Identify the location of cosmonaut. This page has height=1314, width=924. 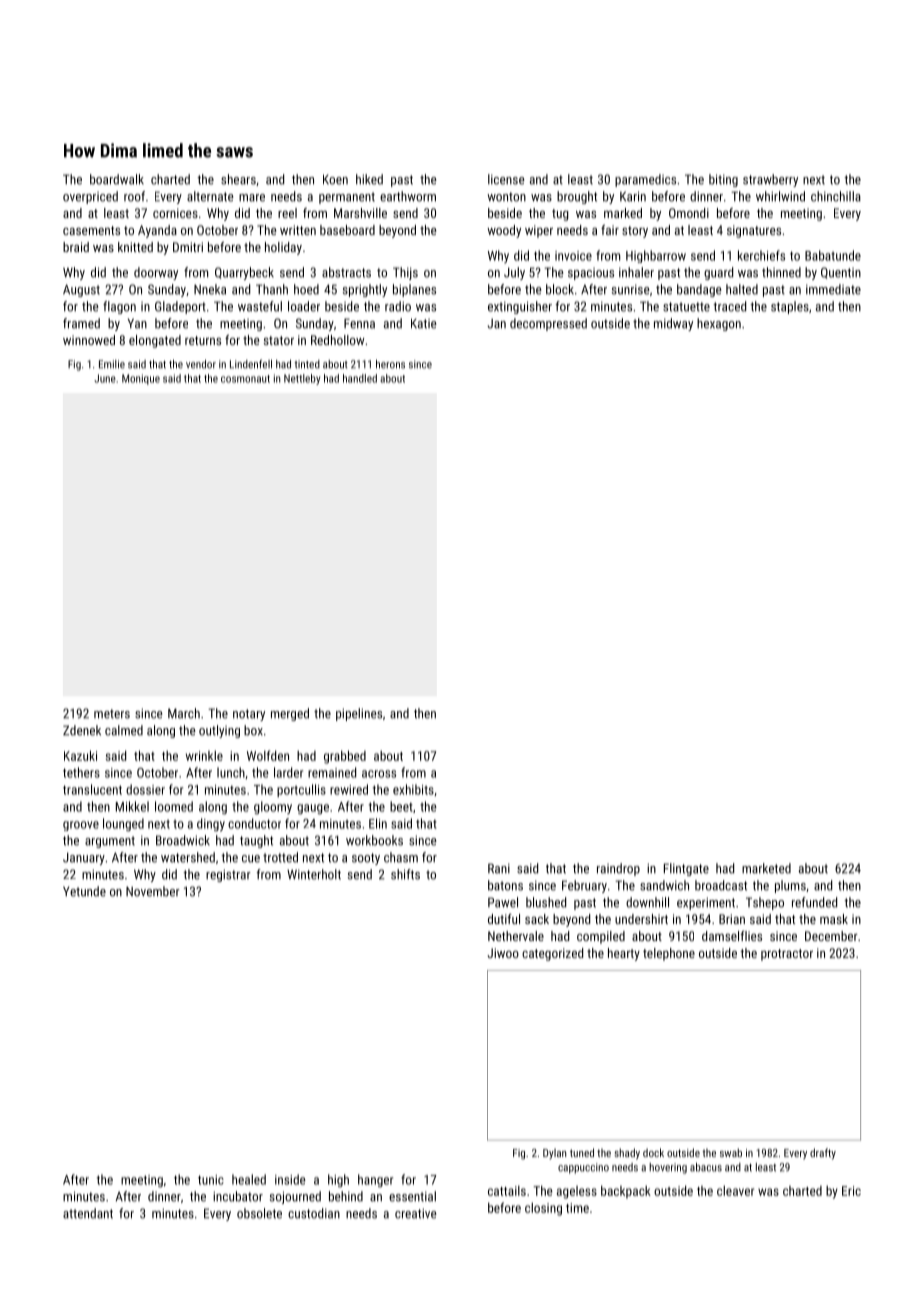
(245, 379).
